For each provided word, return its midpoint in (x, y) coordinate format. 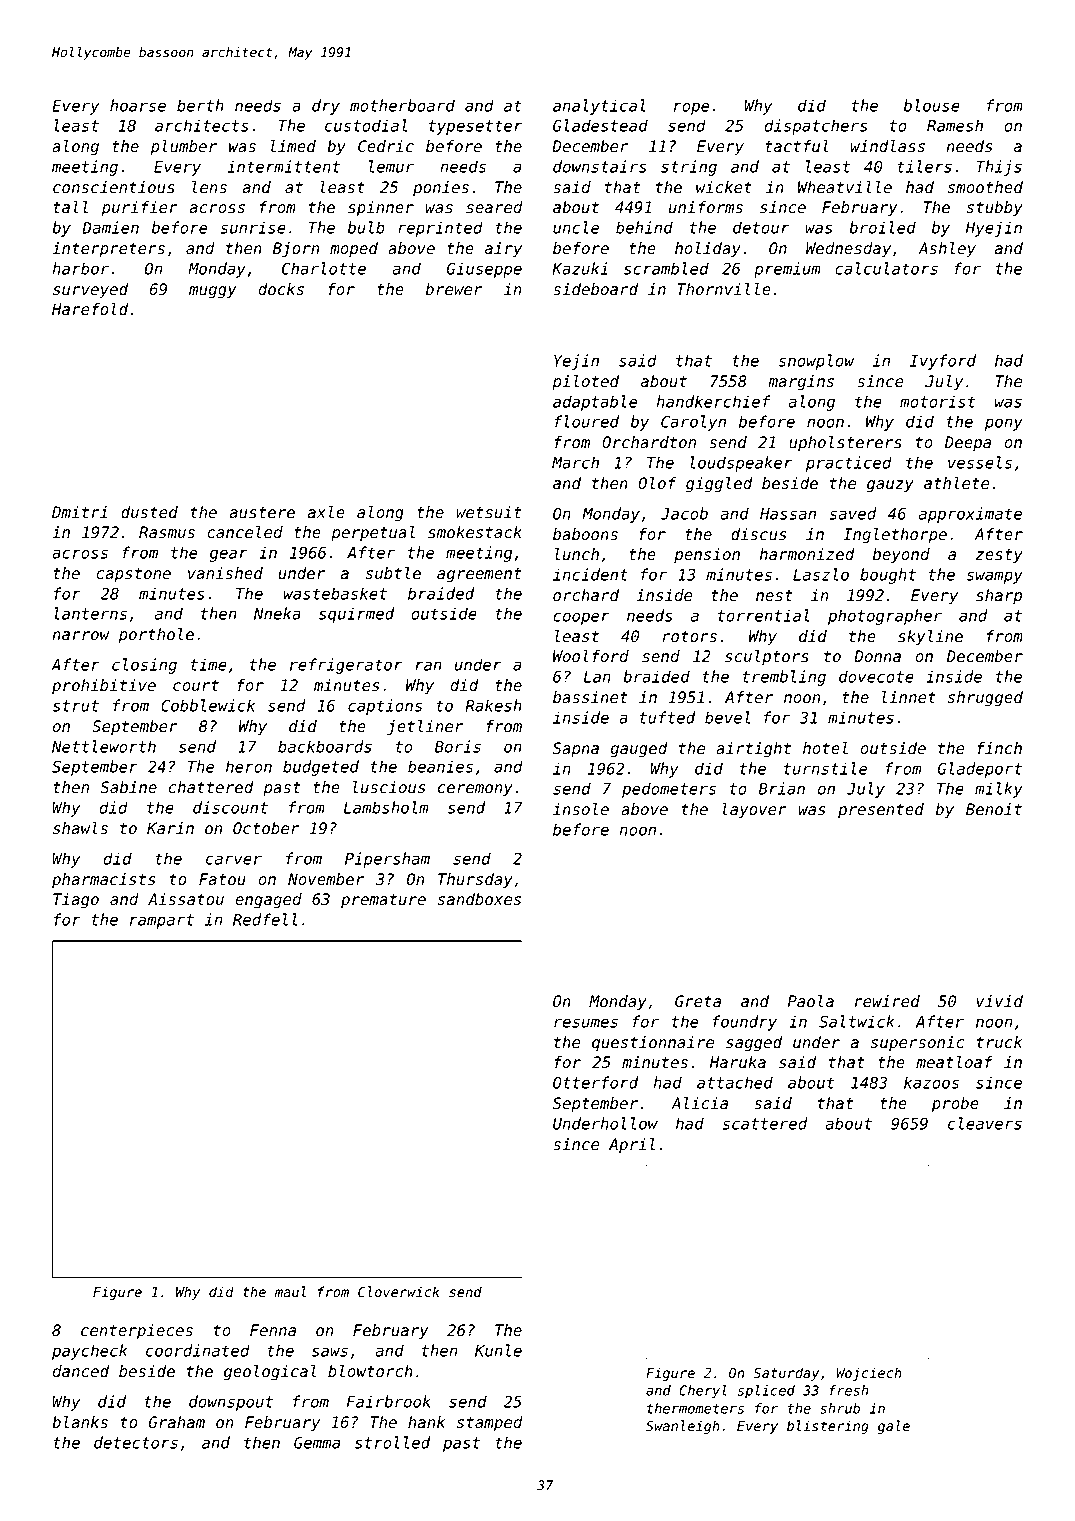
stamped (490, 1424)
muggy (213, 292)
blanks (80, 1422)
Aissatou (186, 899)
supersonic (917, 1044)
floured (586, 421)
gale (894, 1427)
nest (774, 596)
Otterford (595, 1082)
